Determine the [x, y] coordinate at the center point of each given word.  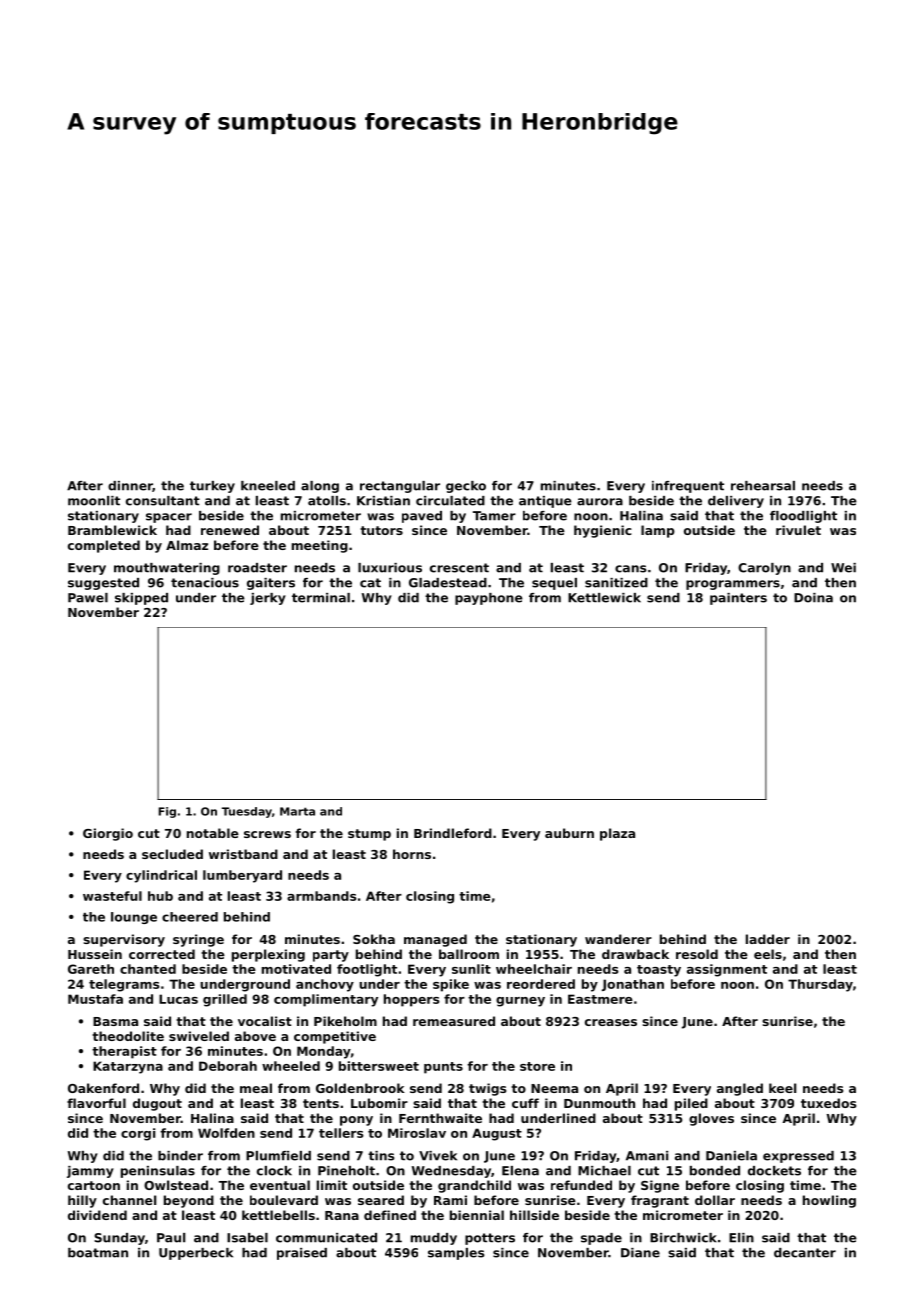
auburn [569, 833]
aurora [600, 502]
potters [490, 1239]
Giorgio [108, 834]
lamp [658, 531]
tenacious [205, 583]
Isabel [247, 1238]
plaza [617, 834]
